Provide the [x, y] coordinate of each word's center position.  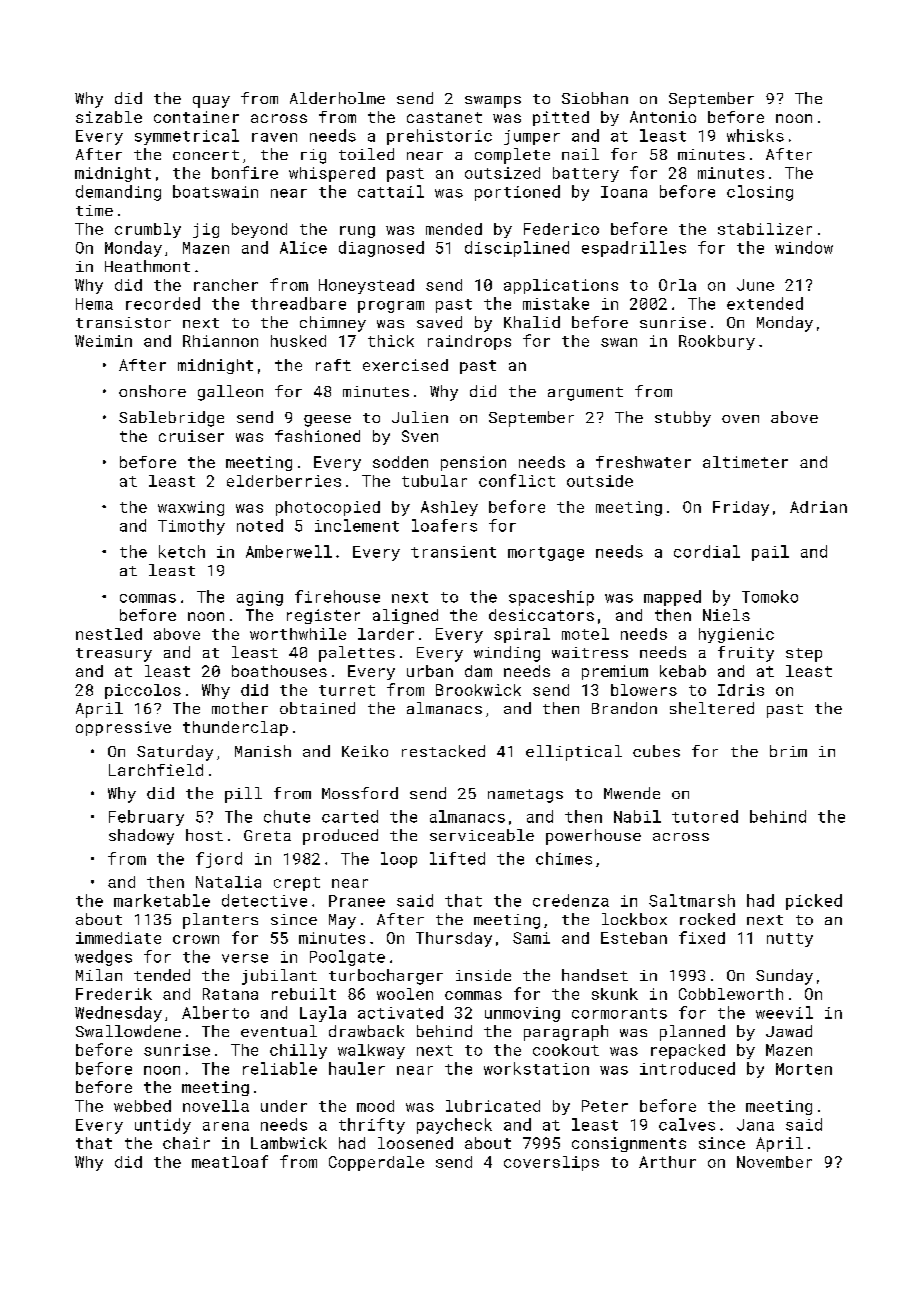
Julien [420, 417]
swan [619, 342]
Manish [263, 751]
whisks [755, 135]
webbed [142, 1106]
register [323, 616]
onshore [152, 391]
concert [206, 155]
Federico [561, 229]
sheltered [712, 708]
